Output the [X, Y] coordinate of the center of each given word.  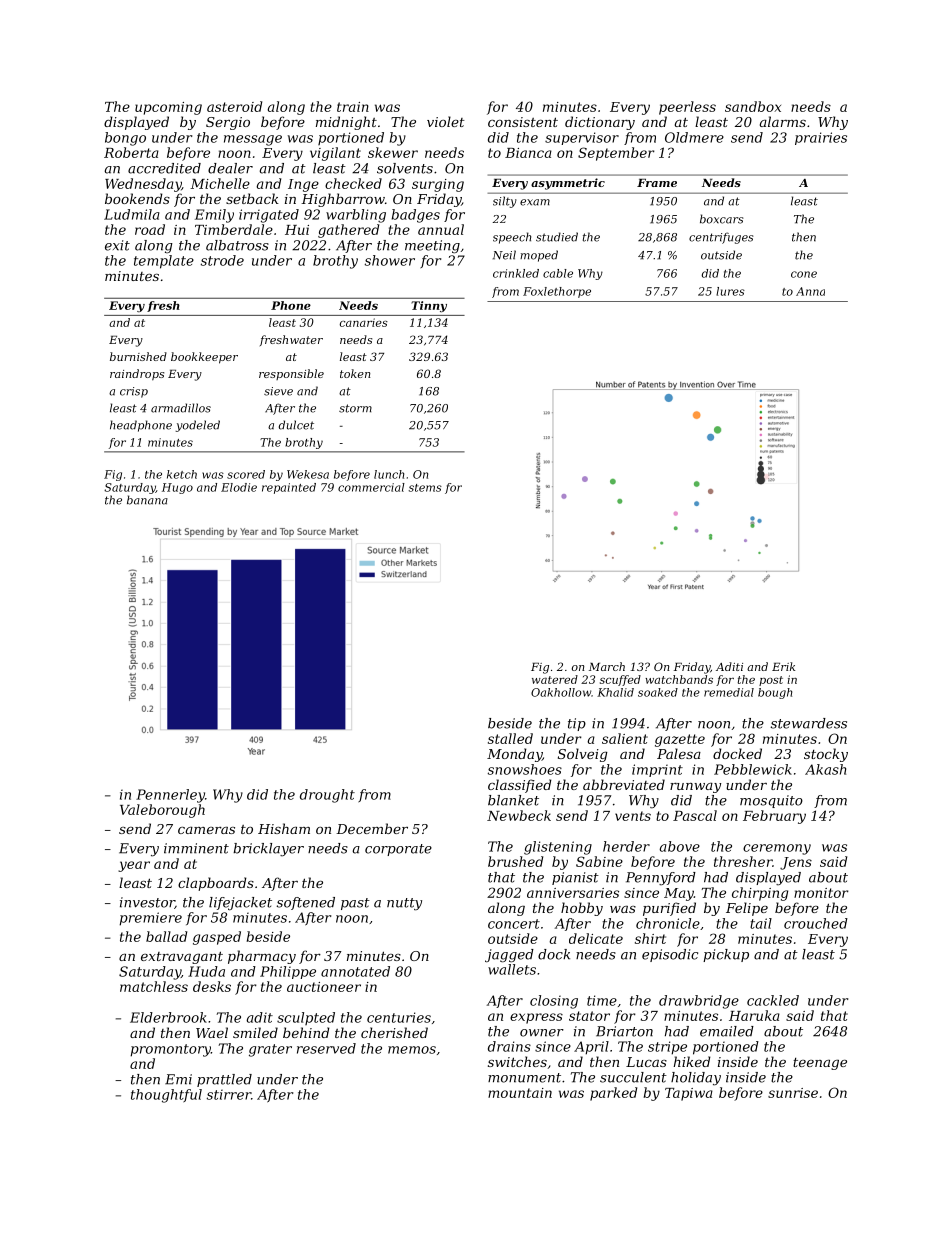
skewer [393, 152]
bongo [125, 139]
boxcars [721, 219]
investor [147, 903]
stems [425, 488]
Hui [297, 230]
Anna [810, 291]
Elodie [239, 487]
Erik [783, 666]
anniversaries [573, 893]
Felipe [747, 909]
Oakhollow [561, 692]
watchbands [679, 679]
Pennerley [170, 796]
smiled [255, 1032]
